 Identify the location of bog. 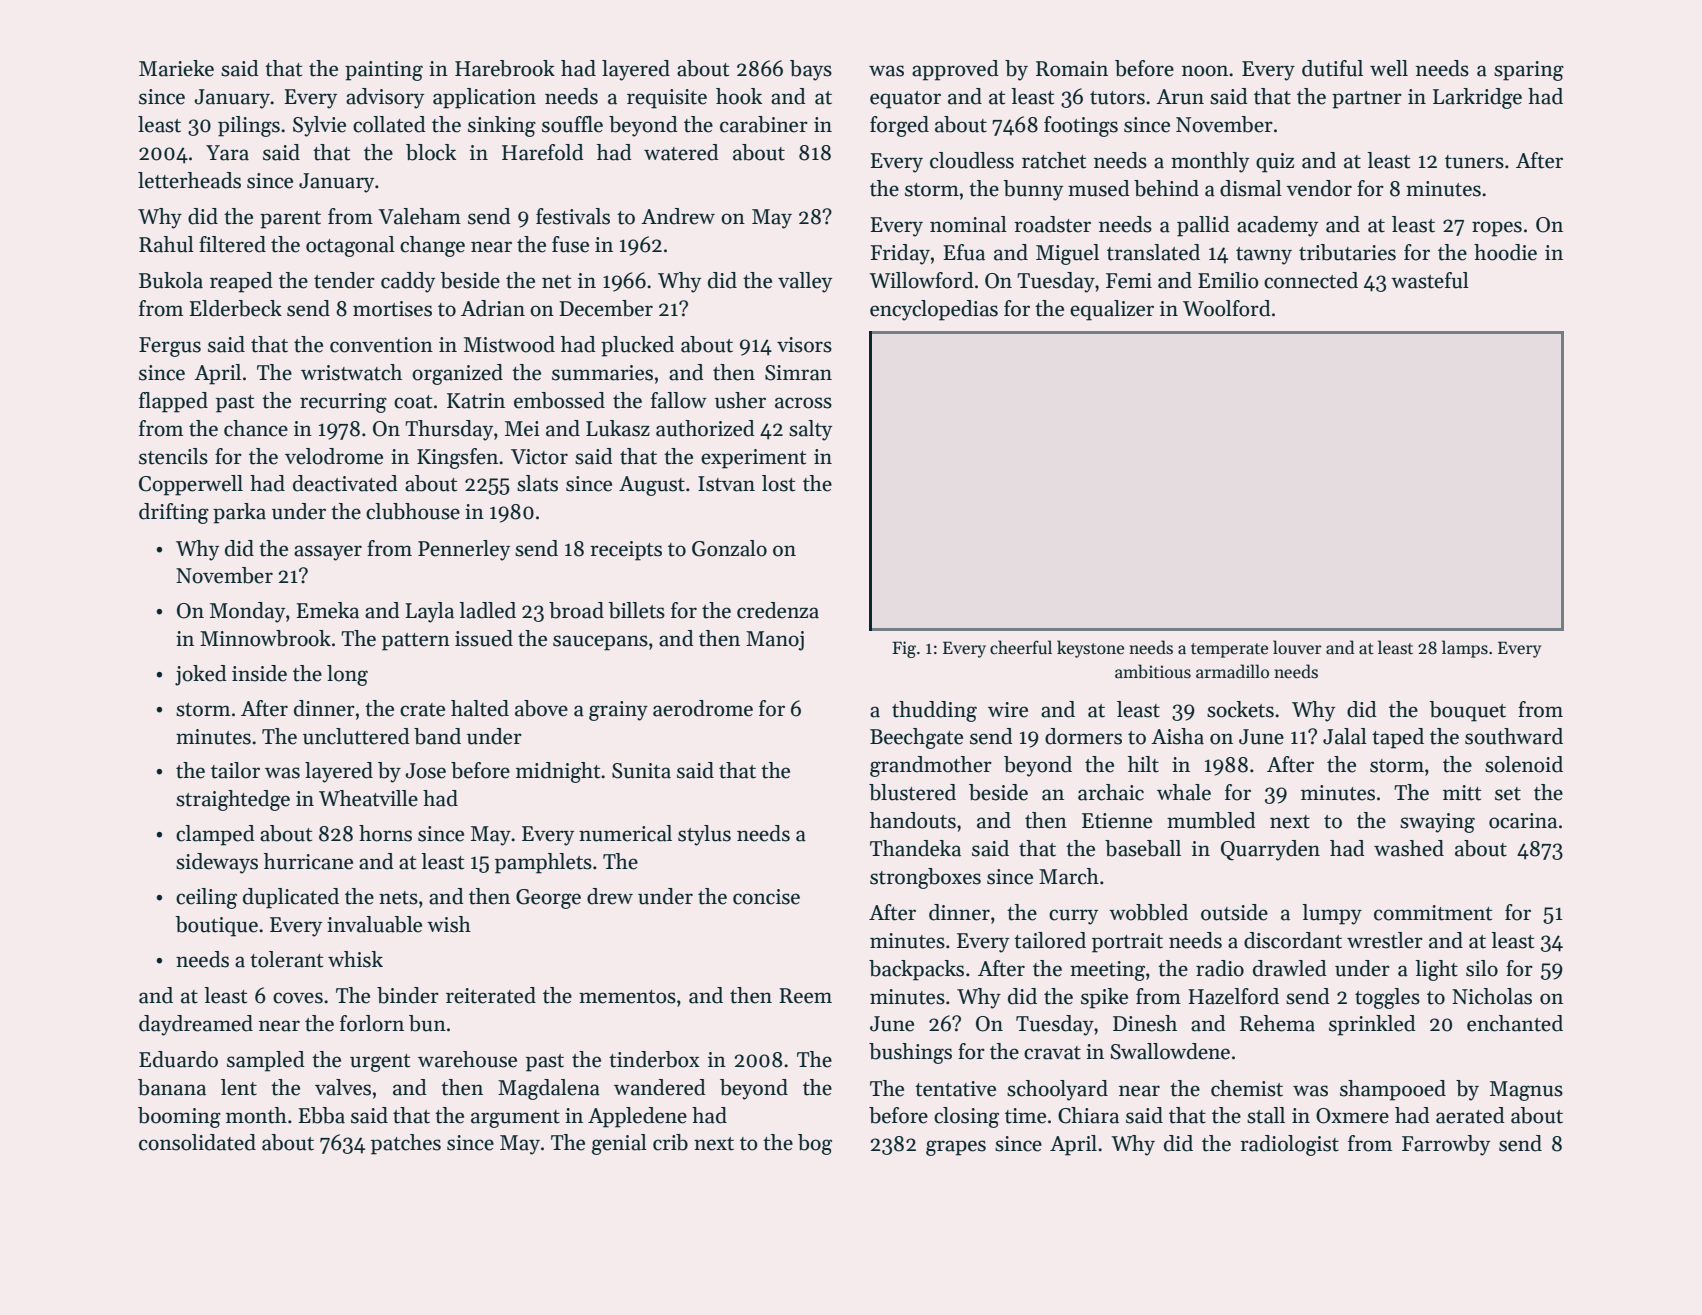
(815, 1144).
